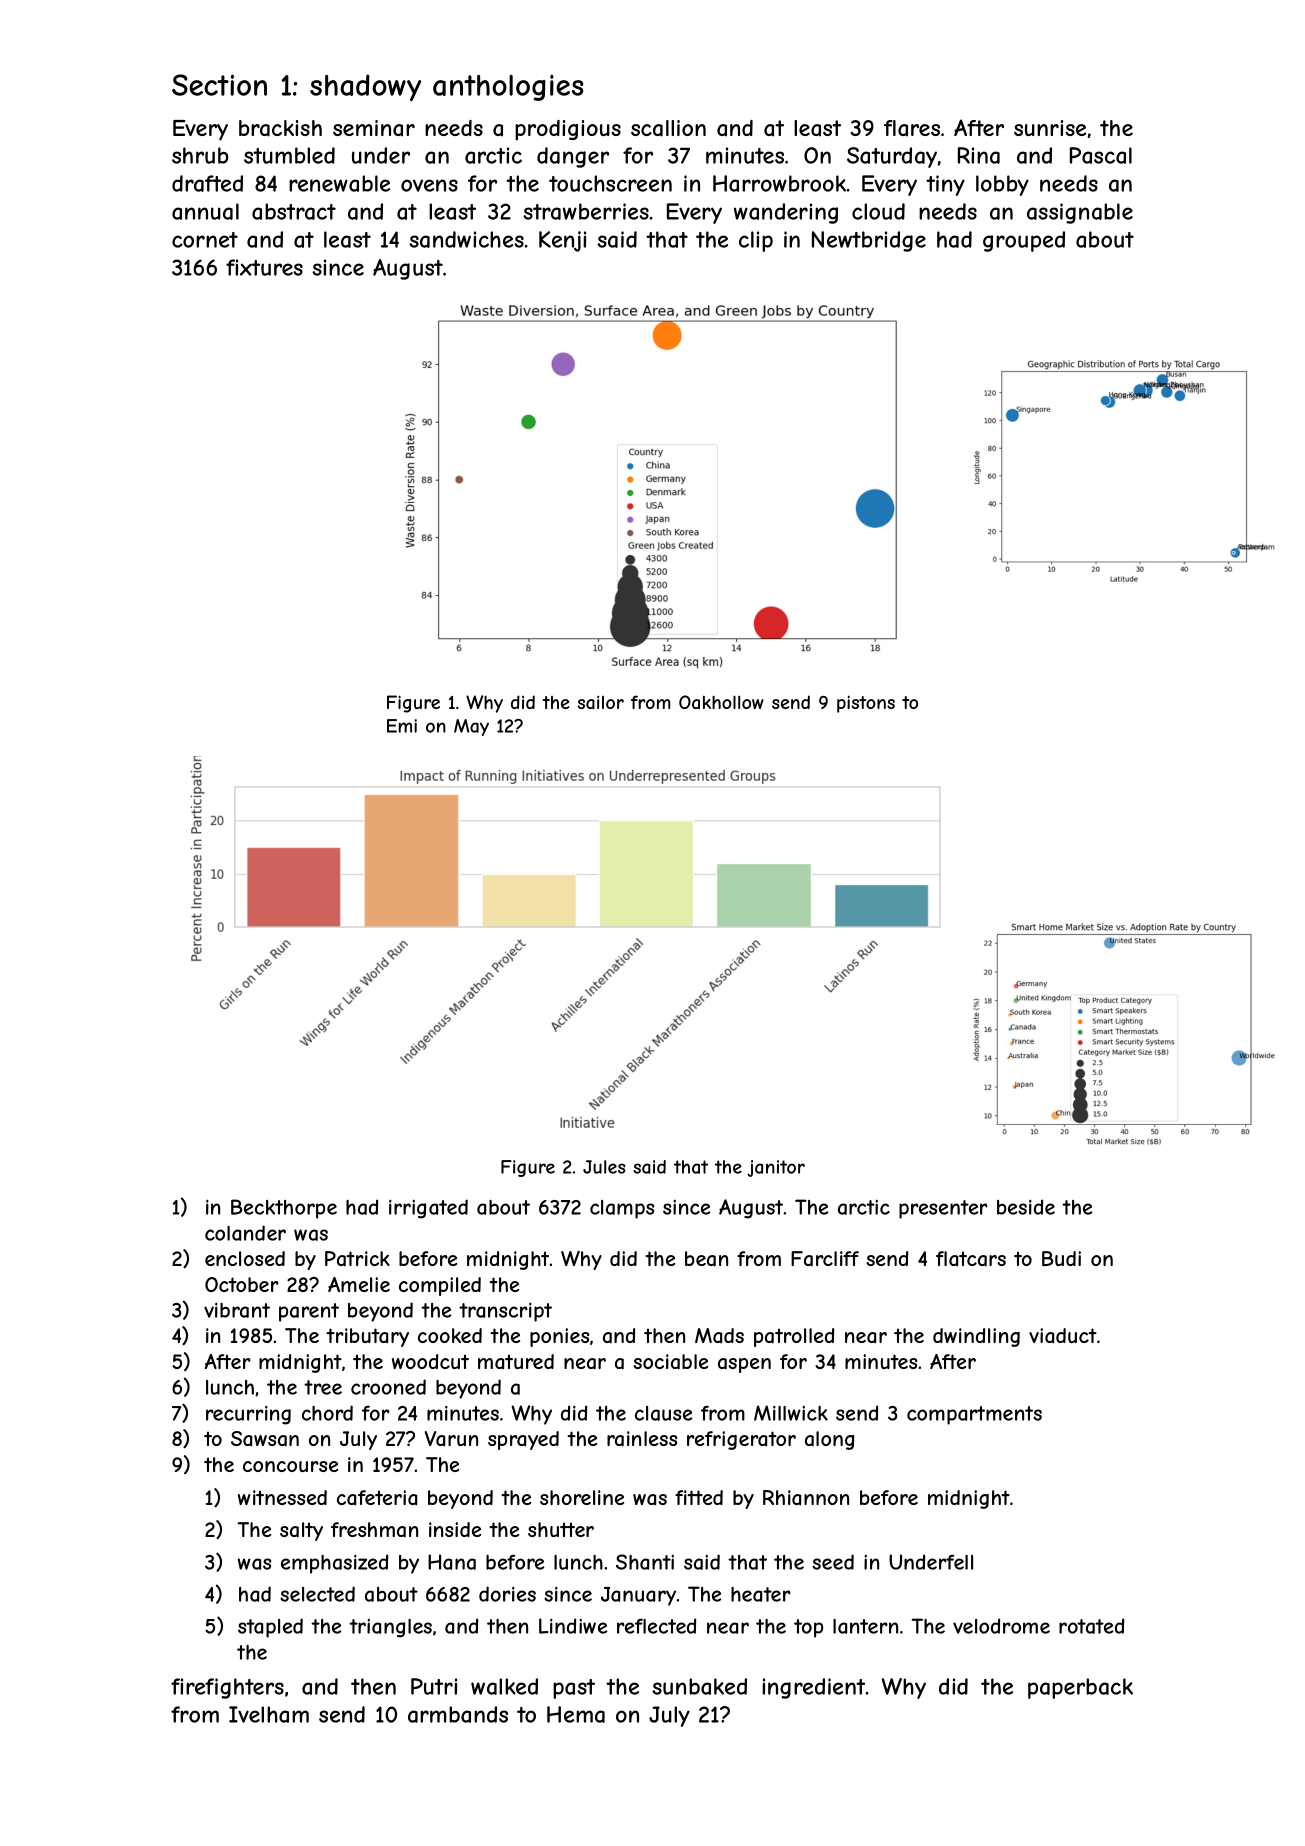 Image resolution: width=1305 pixels, height=1846 pixels. What do you see at coordinates (699, 1686) in the screenshot?
I see `sunbaked` at bounding box center [699, 1686].
